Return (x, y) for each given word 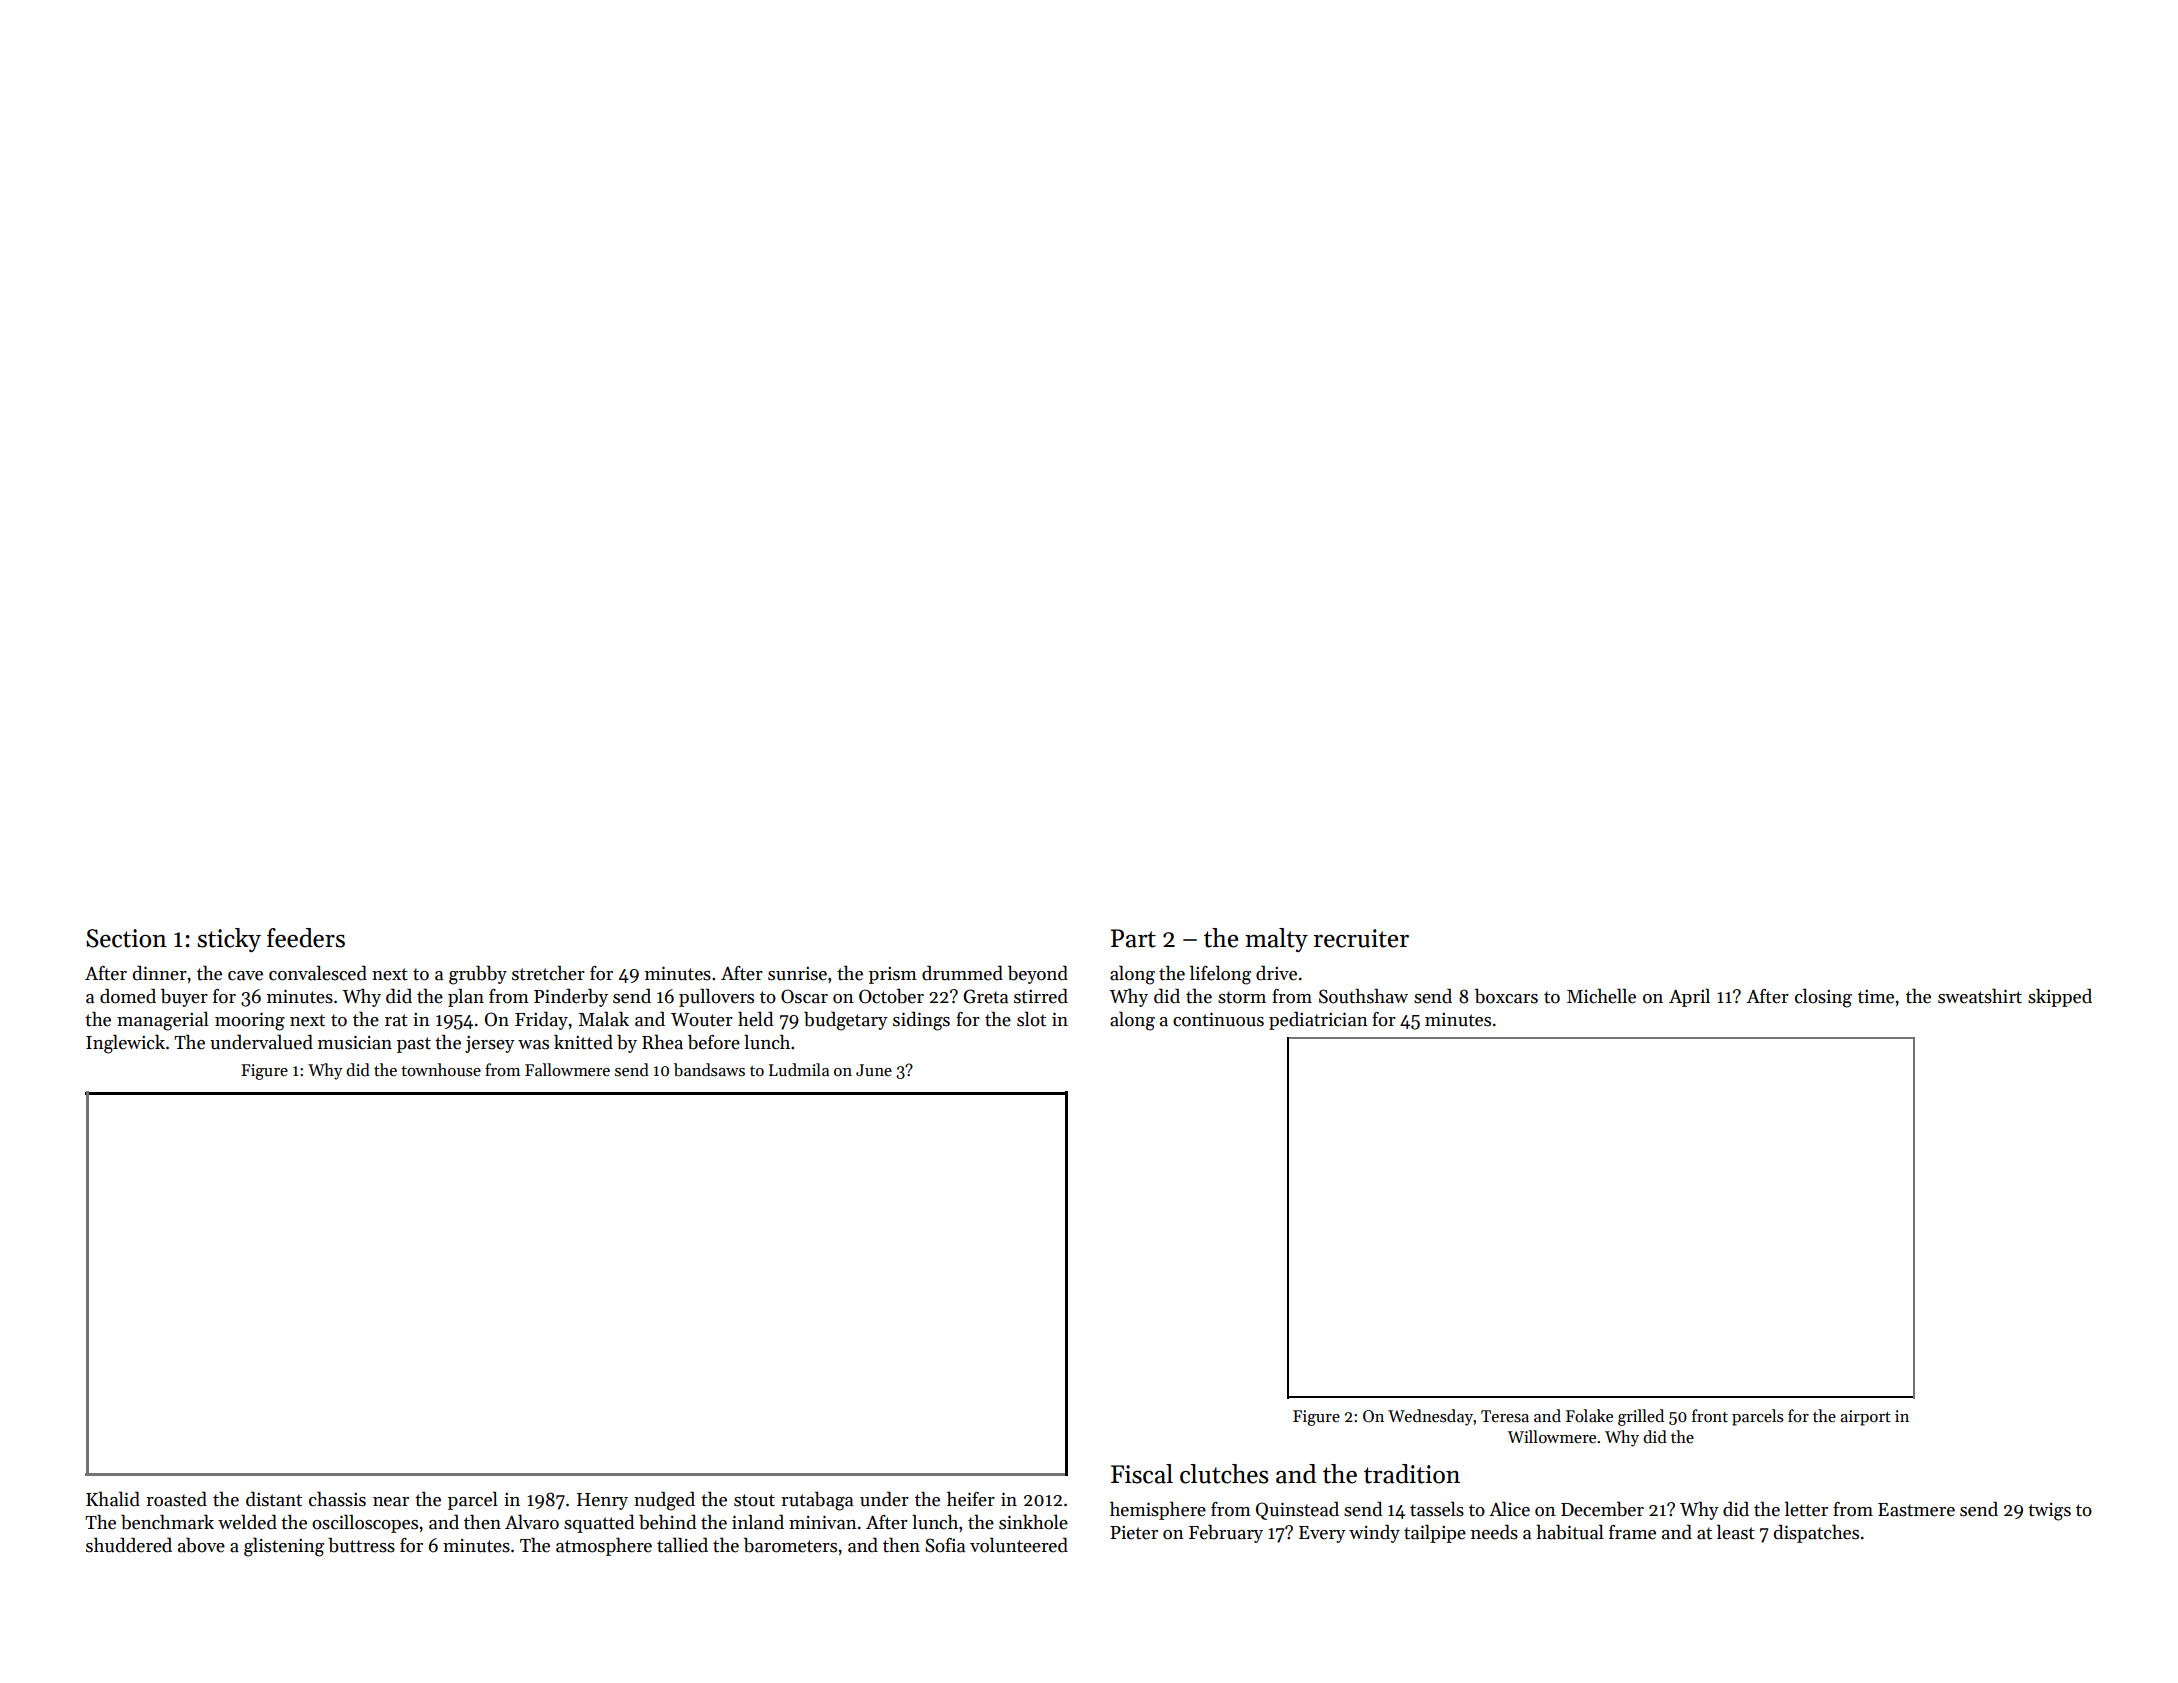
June (874, 1070)
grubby (478, 975)
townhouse (441, 1070)
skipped (2060, 997)
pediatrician (1318, 1020)
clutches (1224, 1474)
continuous (1218, 1019)
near (391, 1502)
